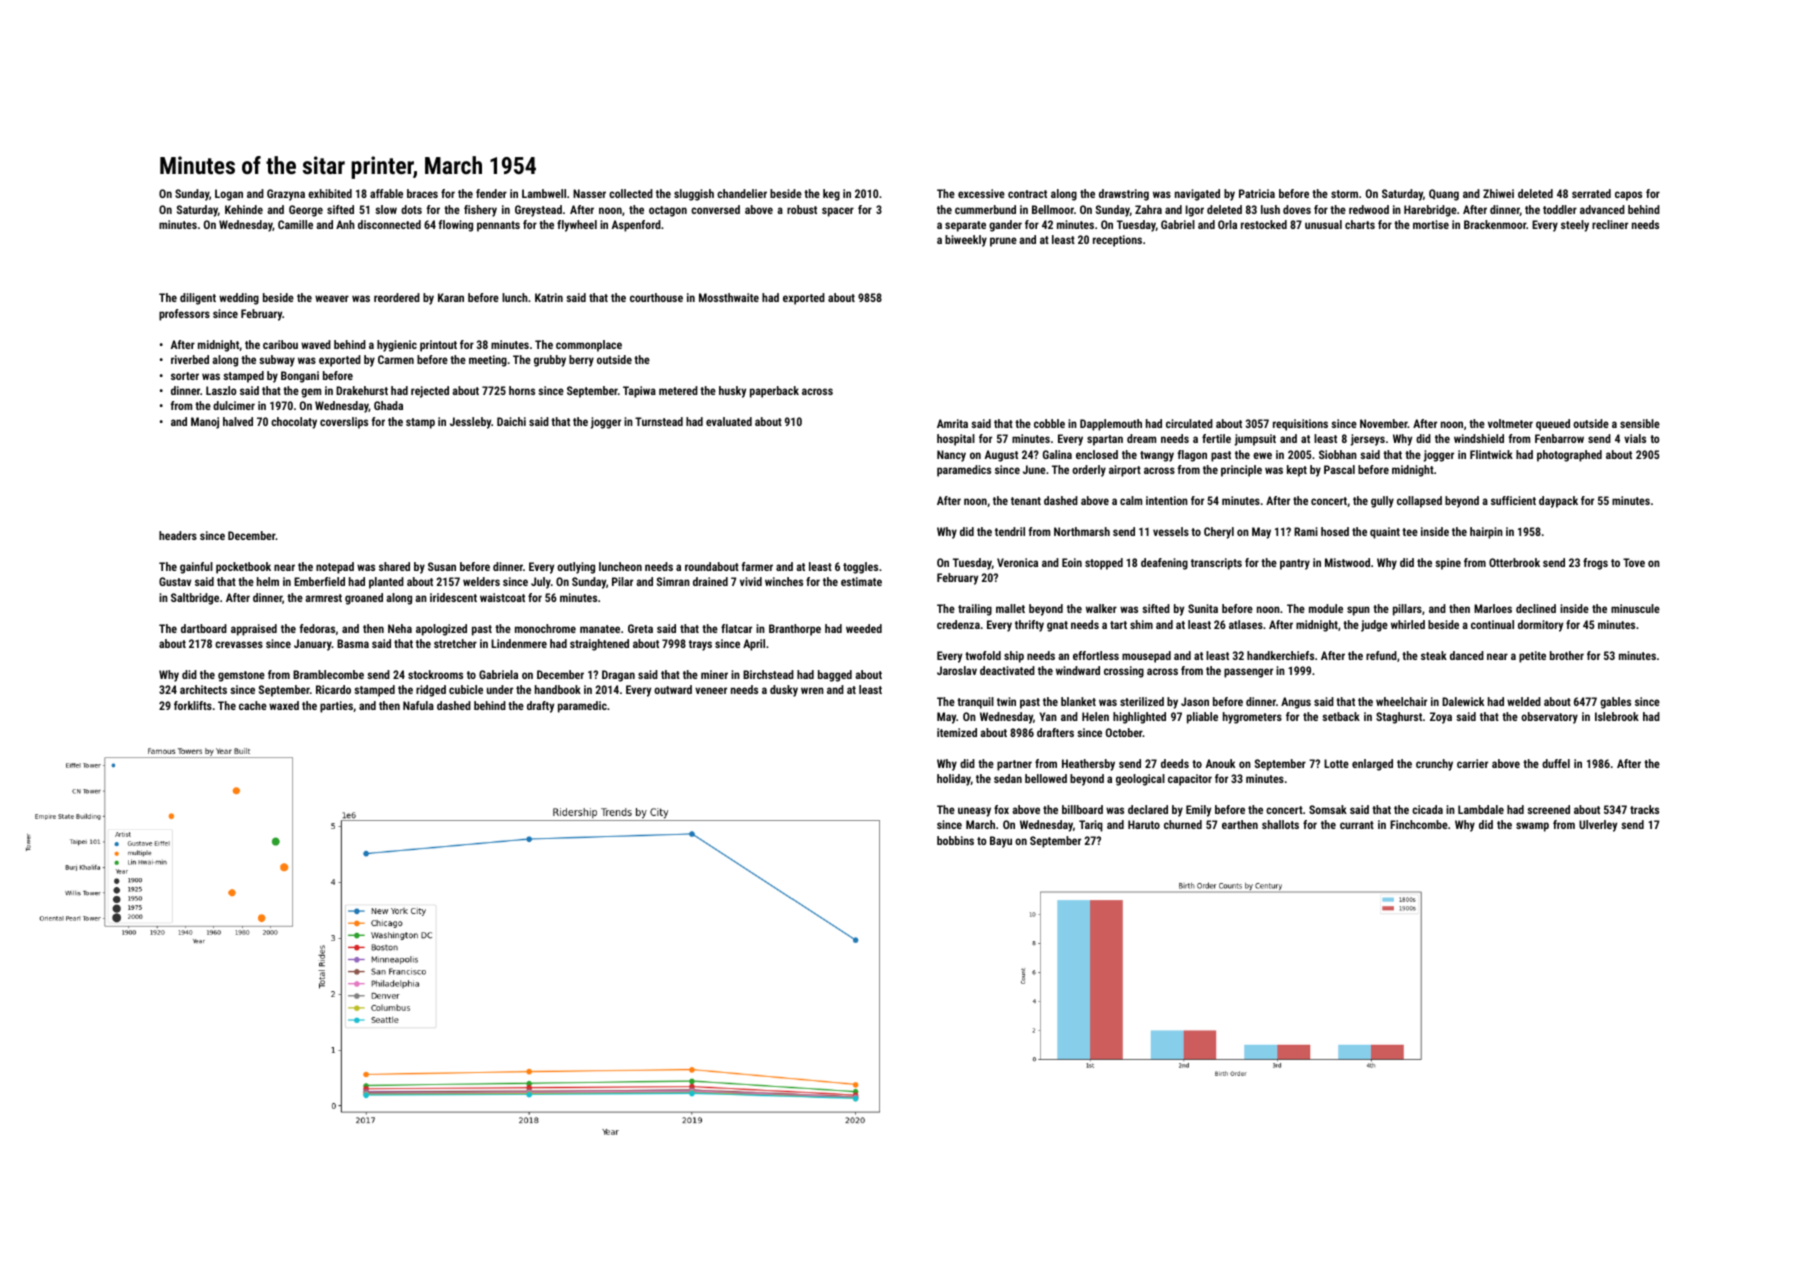 This image has height=1286, width=1819. Describe the element at coordinates (1628, 196) in the image. I see `capos` at that location.
